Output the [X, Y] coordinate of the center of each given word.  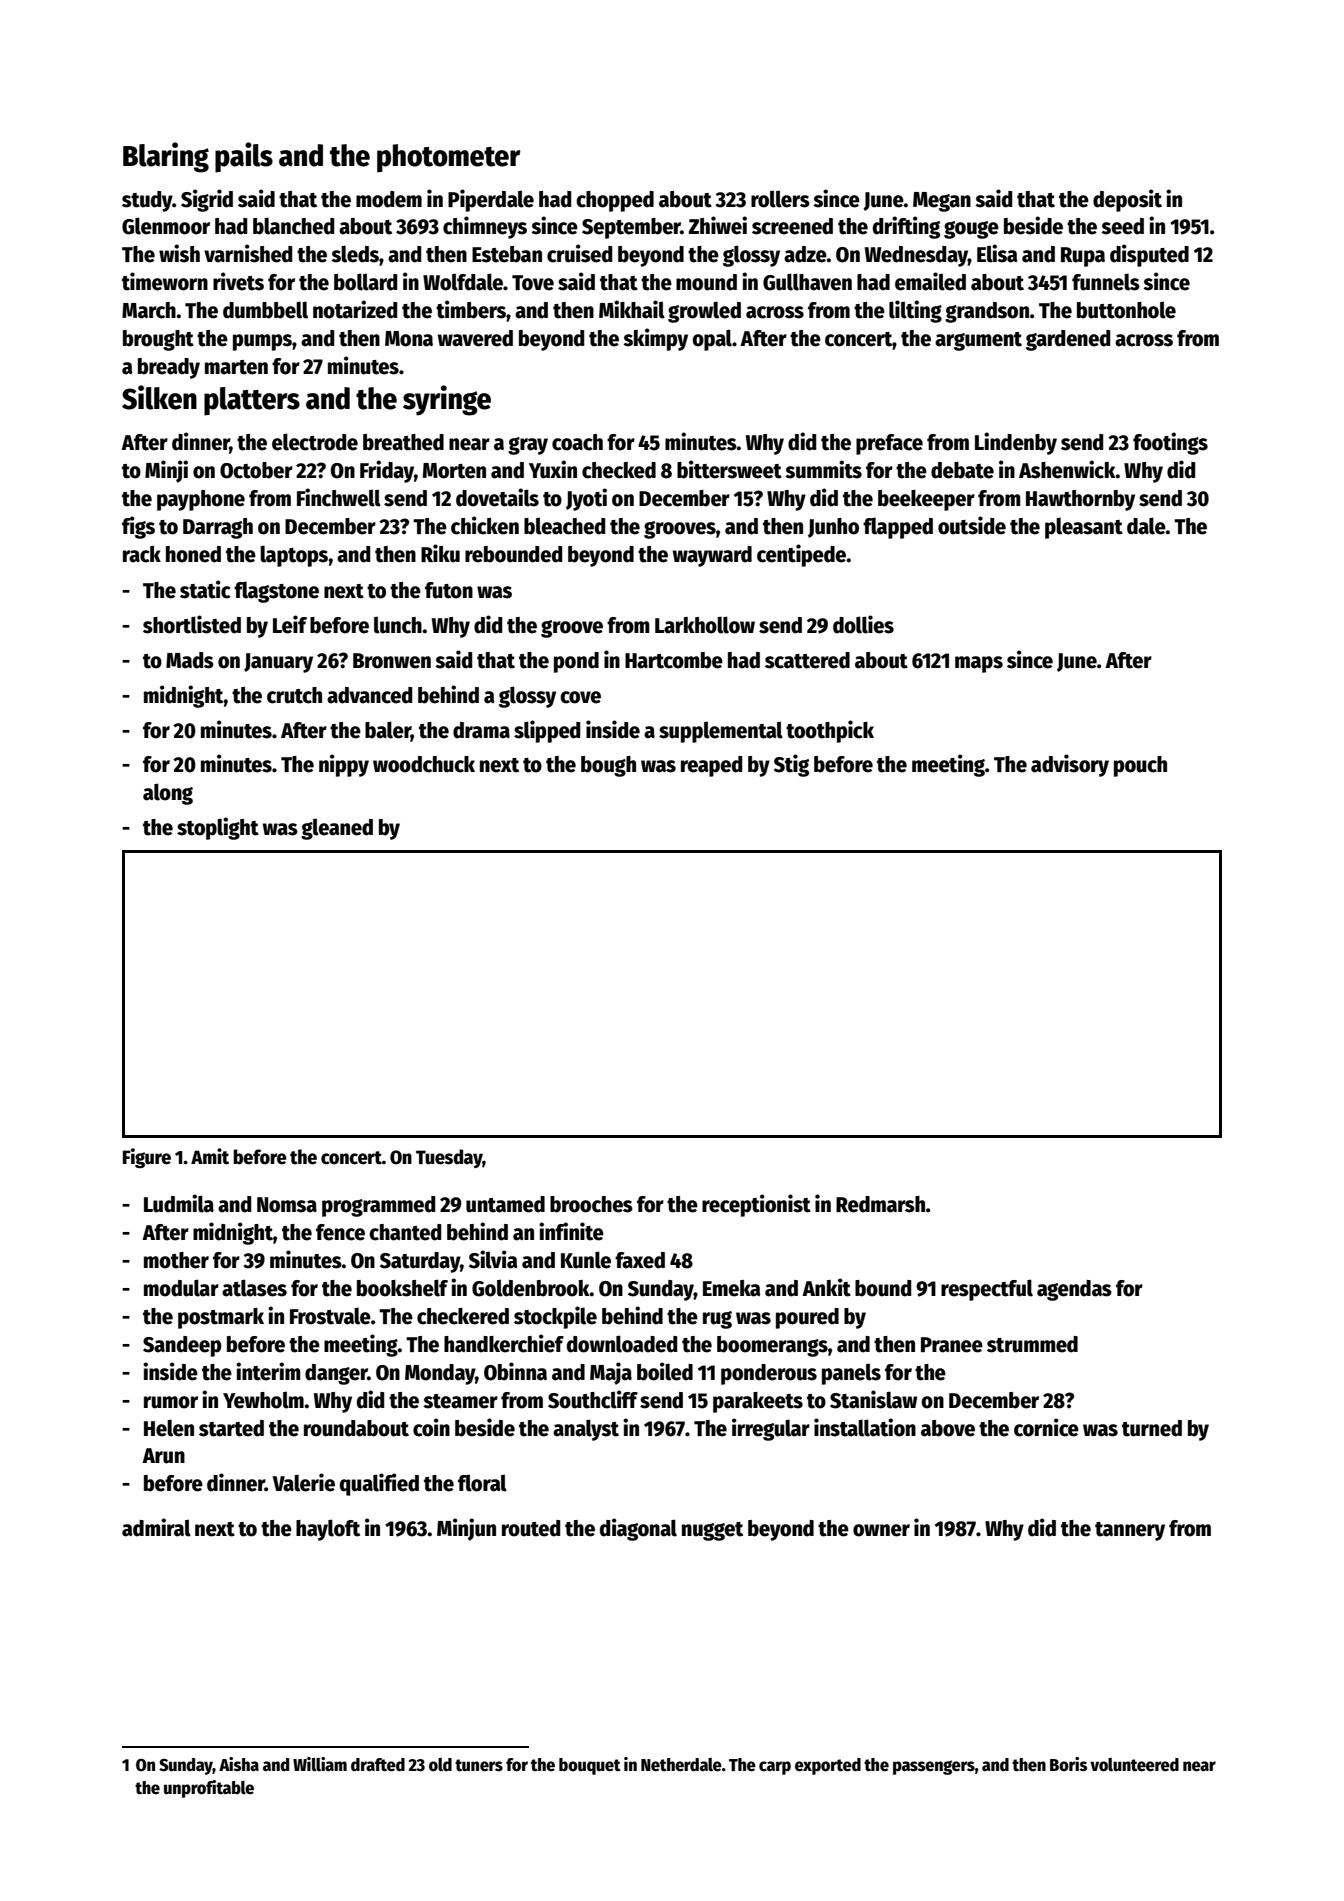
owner [881, 1530]
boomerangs [772, 1346]
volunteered [1134, 1765]
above [948, 1428]
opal [712, 340]
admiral [156, 1527]
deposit [1127, 200]
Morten [454, 471]
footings [1170, 443]
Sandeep [182, 1346]
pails [244, 157]
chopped [615, 201]
